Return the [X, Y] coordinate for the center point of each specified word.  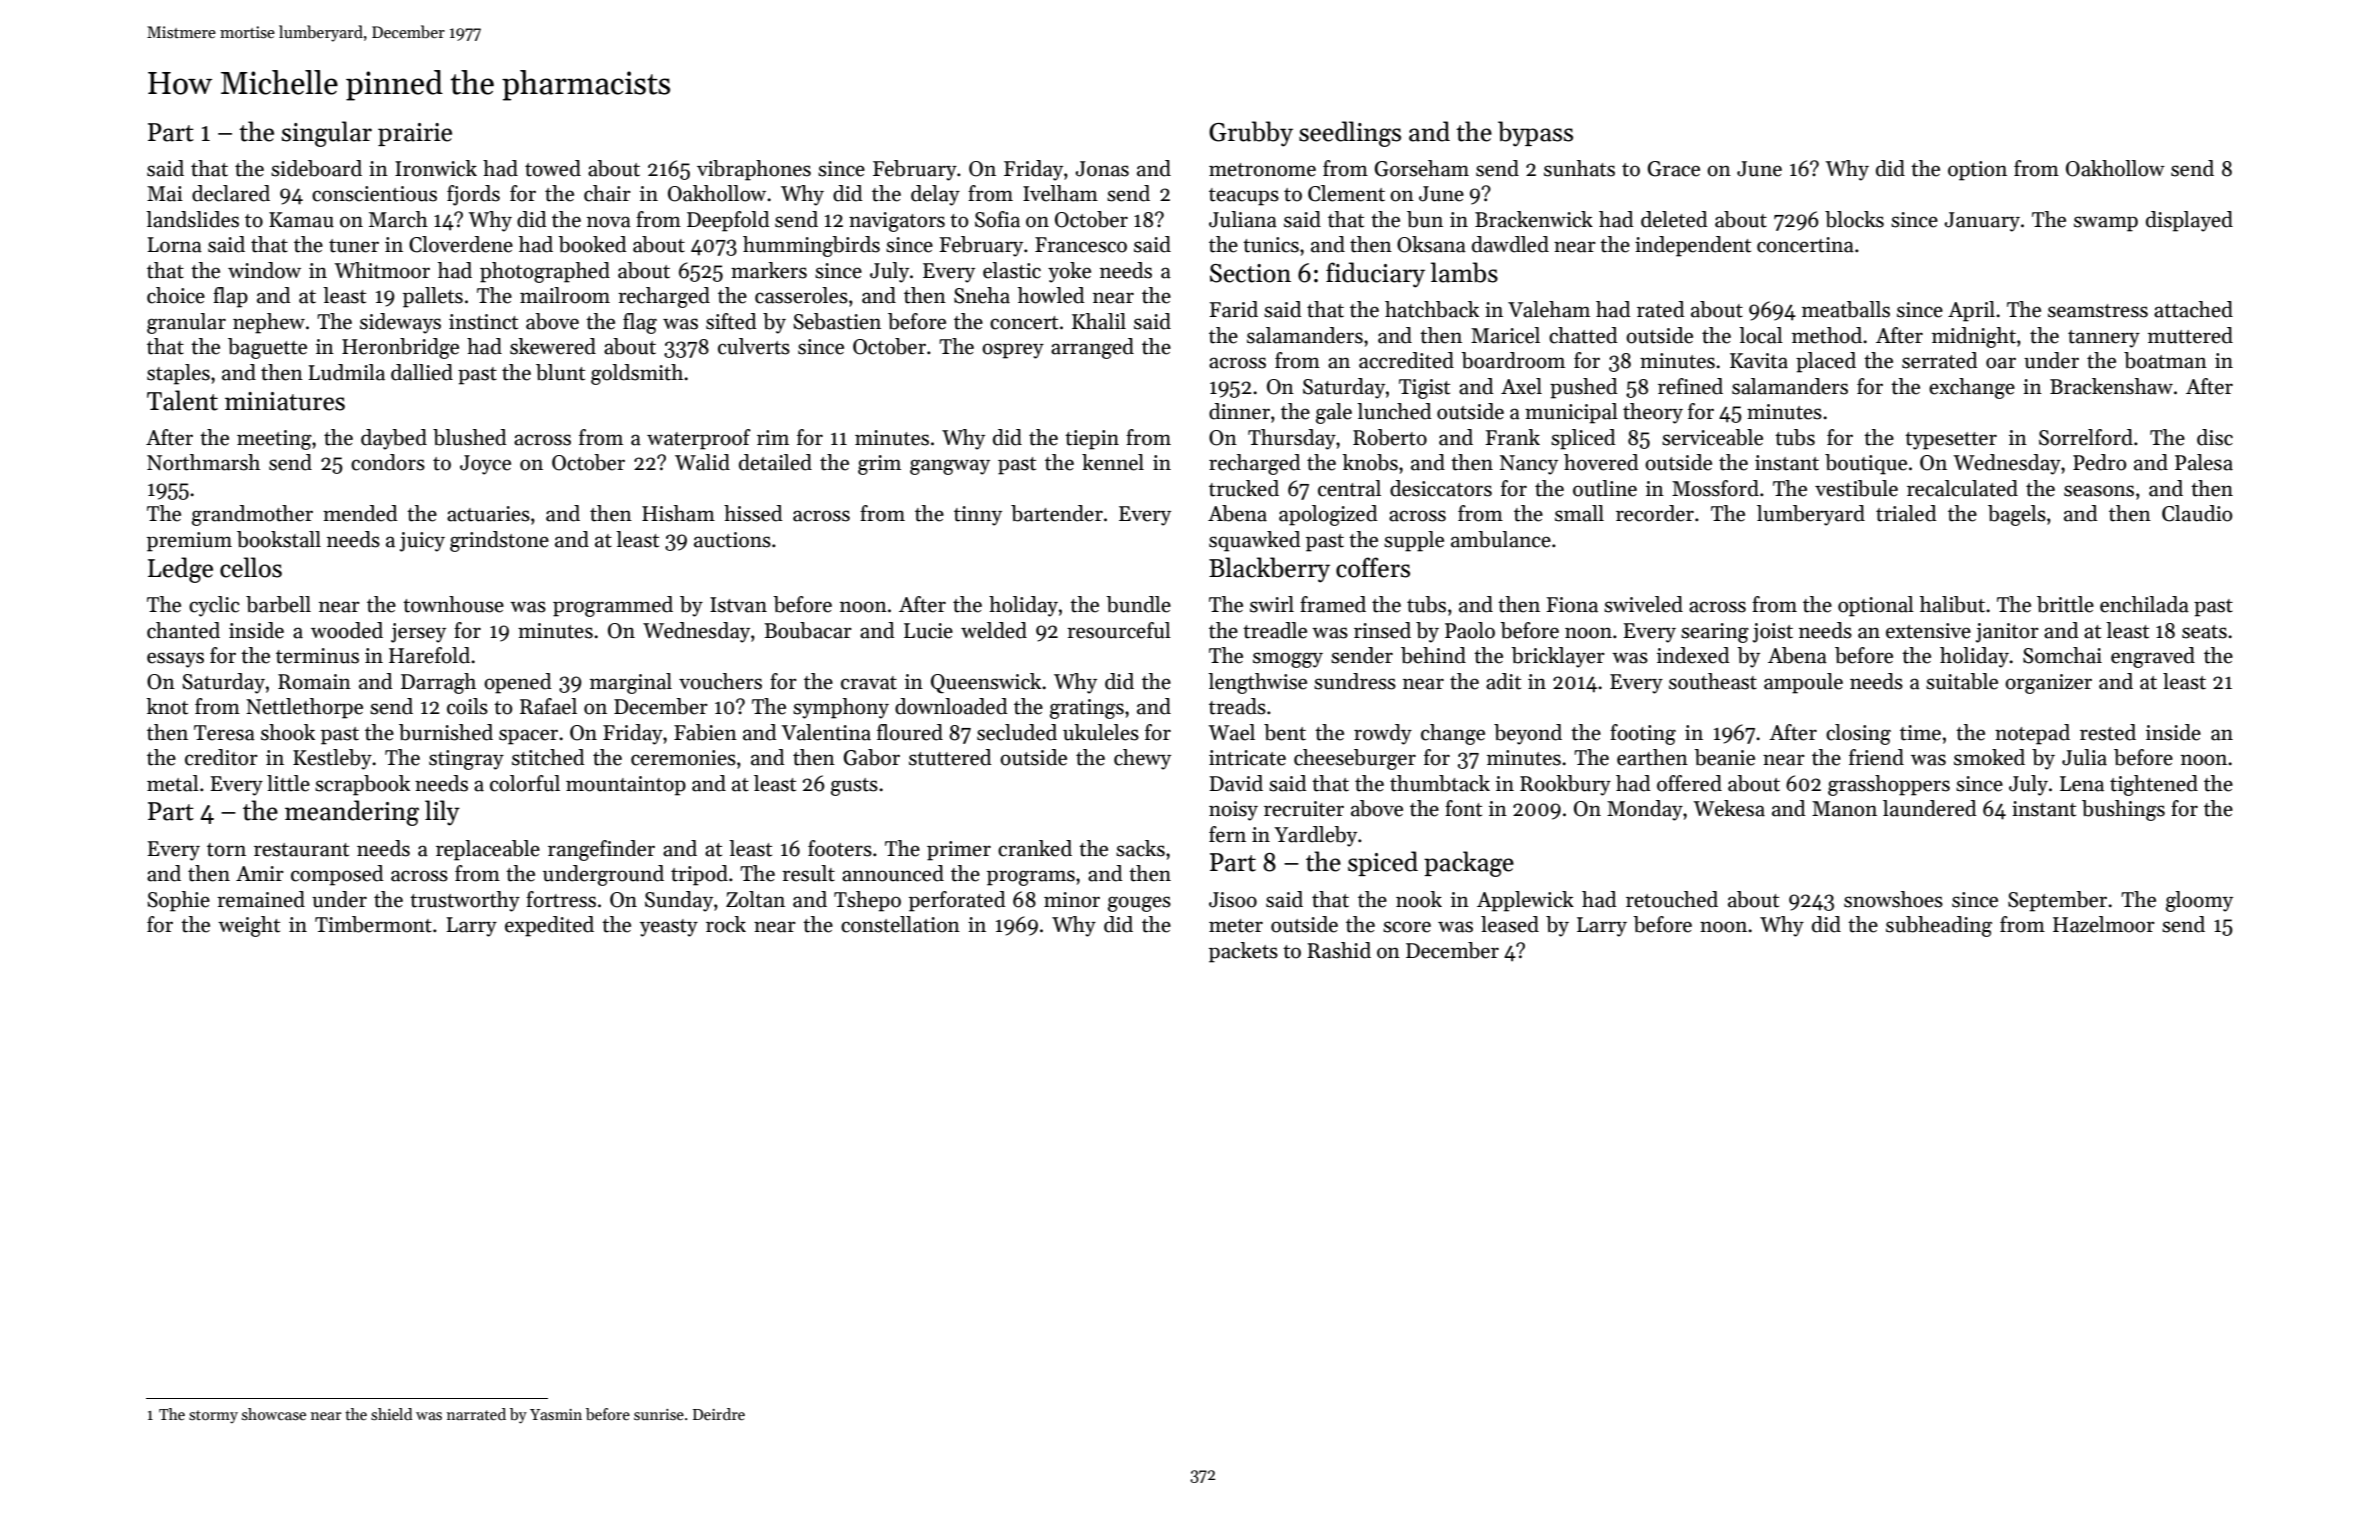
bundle [1138, 604]
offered [1689, 783]
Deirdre [719, 1414]
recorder [1655, 513]
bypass [1535, 134]
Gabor [872, 757]
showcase [274, 1414]
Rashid [1339, 950]
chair [607, 193]
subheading [1939, 926]
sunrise [659, 1414]
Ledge [180, 570]
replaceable [488, 850]
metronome [1262, 170]
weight [249, 926]
